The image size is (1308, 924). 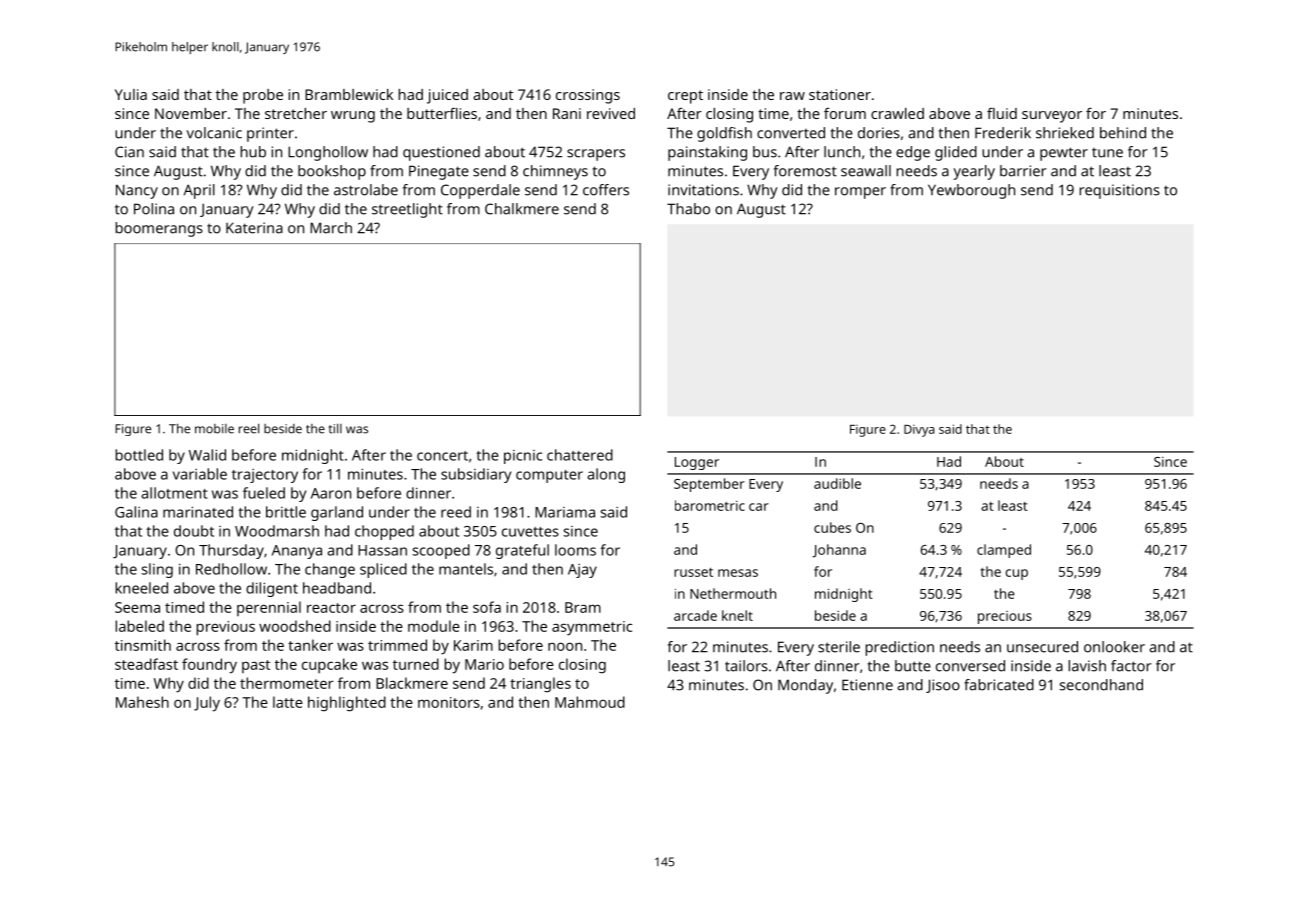 What do you see at coordinates (1119, 191) in the screenshot?
I see `requisitions` at bounding box center [1119, 191].
